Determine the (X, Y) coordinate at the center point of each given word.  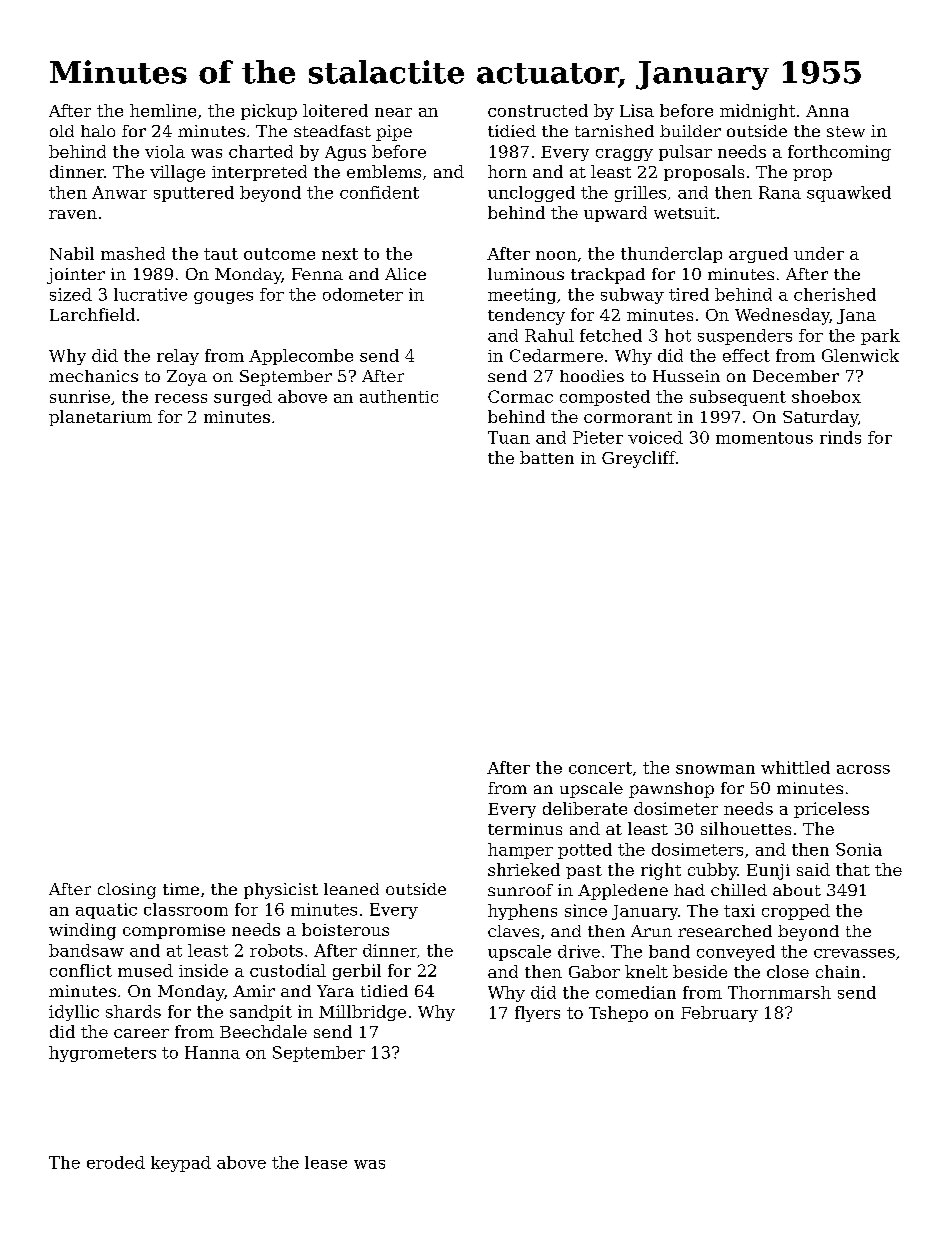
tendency (526, 316)
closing (127, 891)
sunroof (520, 890)
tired (689, 294)
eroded (116, 1162)
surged (243, 398)
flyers (537, 1014)
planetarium (100, 418)
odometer (363, 294)
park (880, 337)
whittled (795, 767)
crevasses (854, 953)
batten (547, 457)
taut (221, 254)
